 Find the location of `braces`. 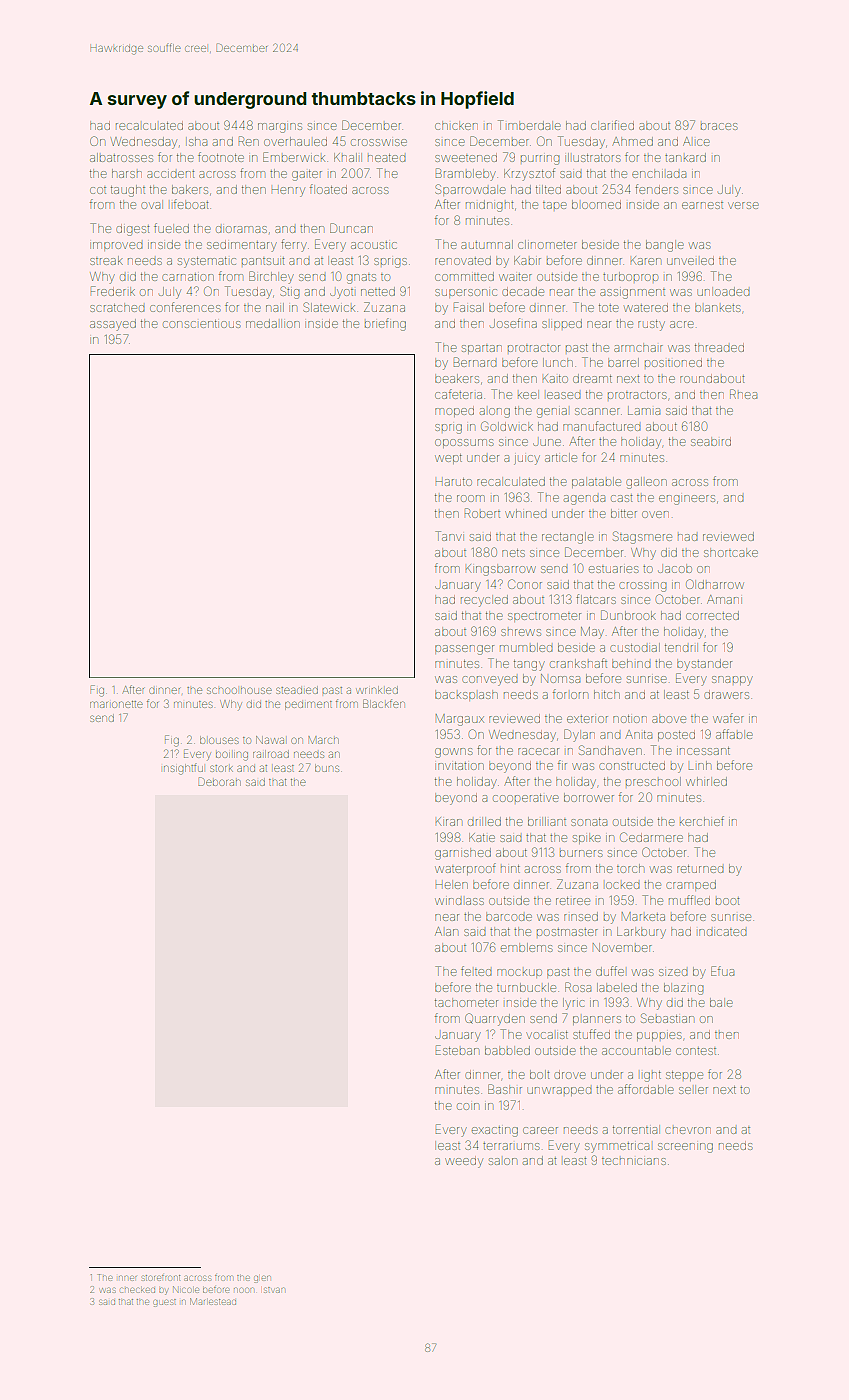

braces is located at coordinates (719, 126).
